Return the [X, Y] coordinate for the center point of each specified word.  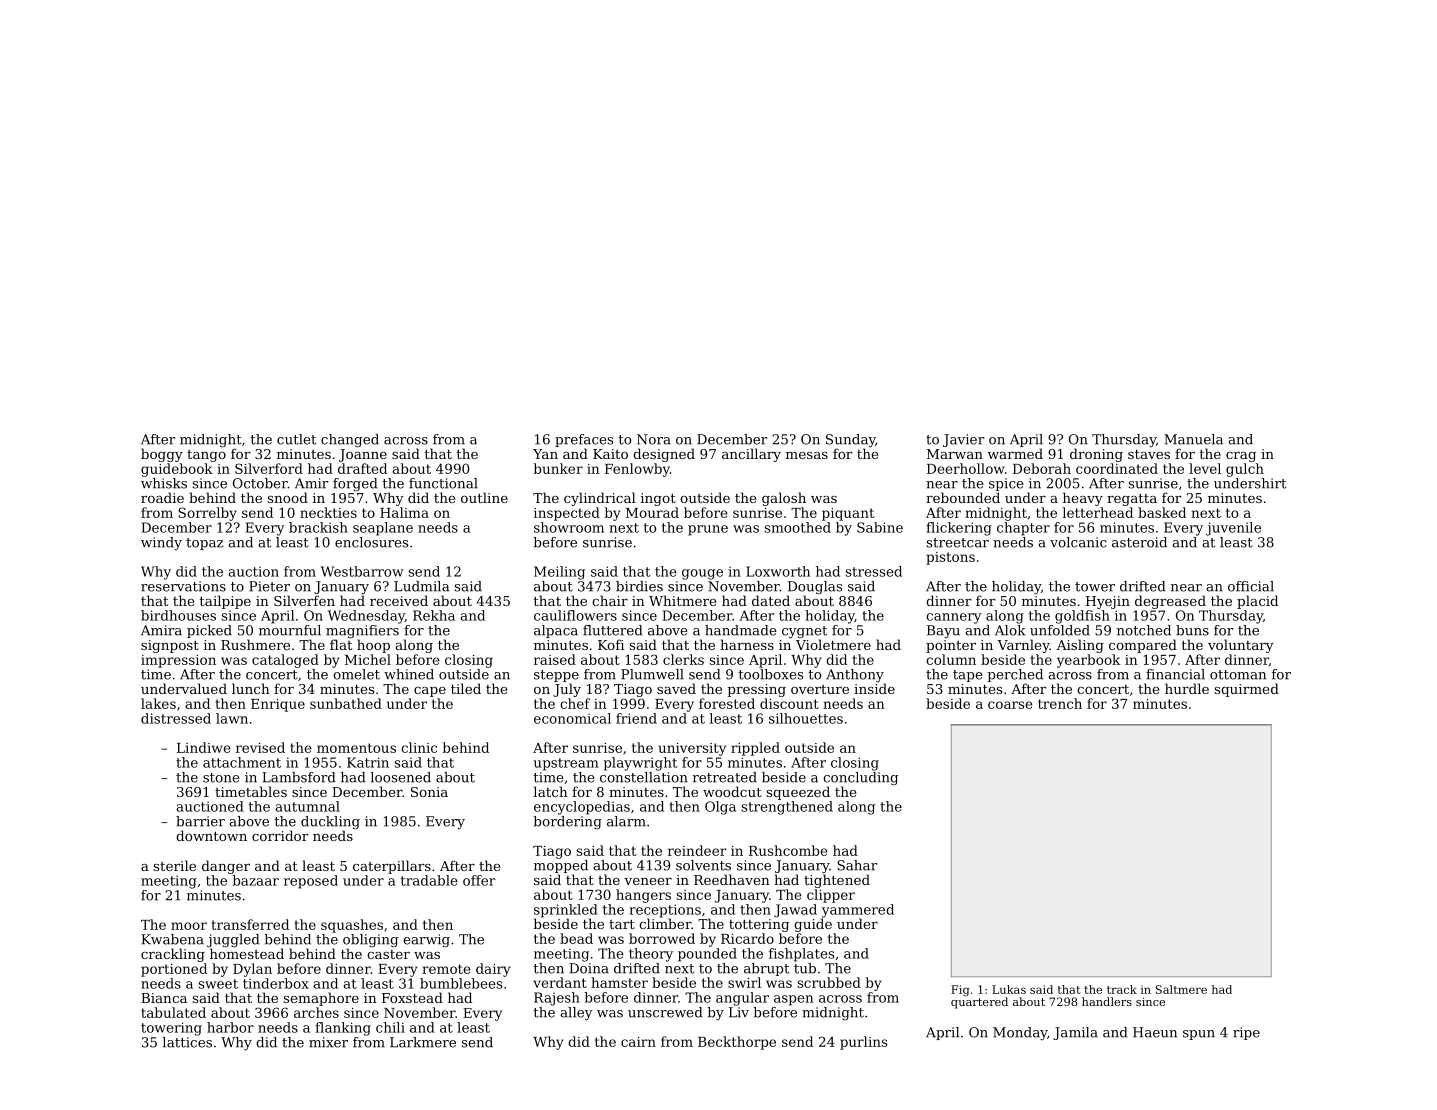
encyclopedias [582, 808]
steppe [556, 676]
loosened [401, 777]
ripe [1246, 1033]
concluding [860, 778]
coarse [1010, 705]
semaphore [321, 999]
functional [443, 483]
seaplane [383, 529]
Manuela [1193, 439]
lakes [158, 703]
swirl [744, 982]
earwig [426, 940]
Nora [654, 439]
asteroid [1139, 542]
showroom [569, 527]
